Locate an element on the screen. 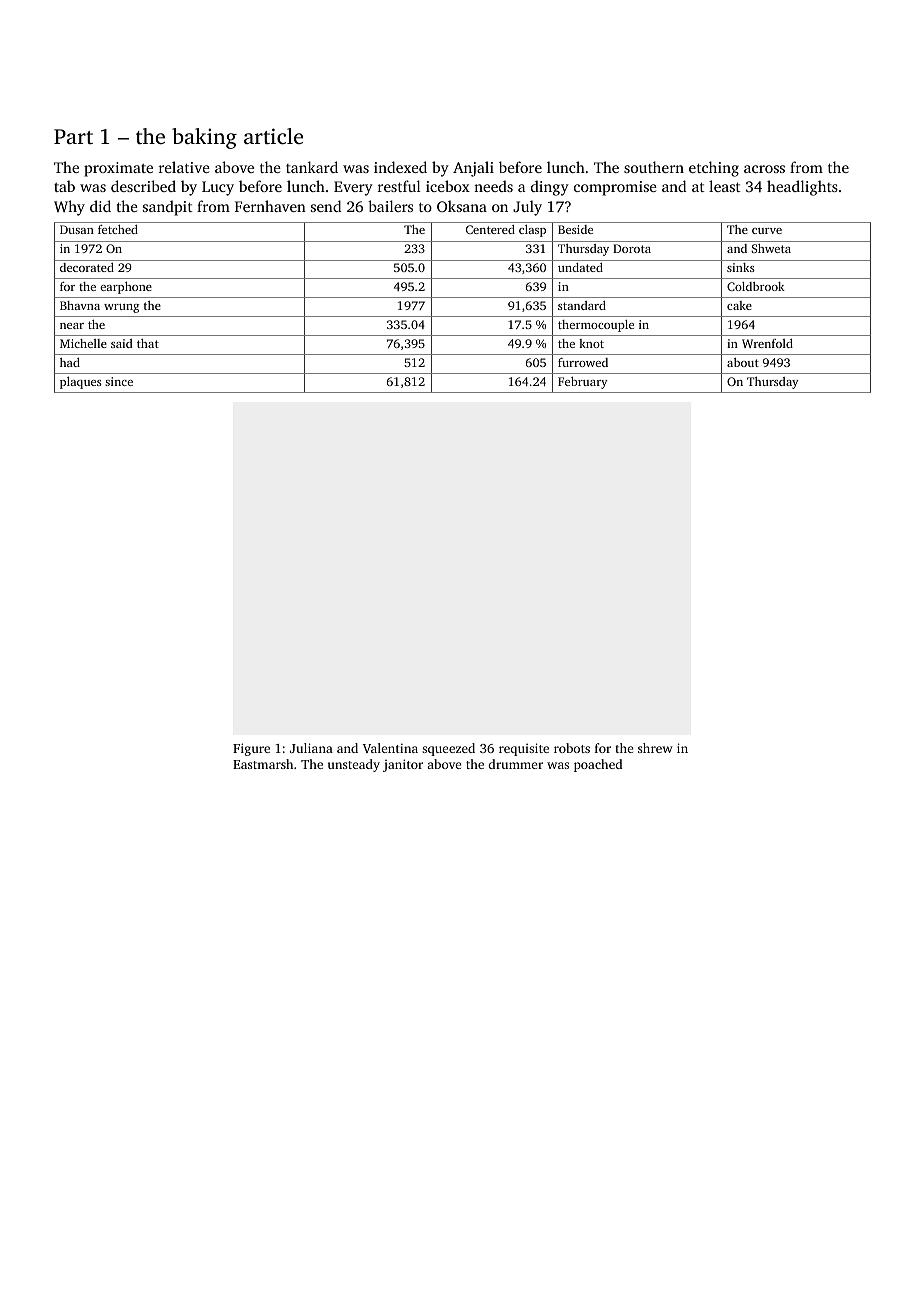 The width and height of the screenshot is (924, 1308). headlights is located at coordinates (802, 188).
